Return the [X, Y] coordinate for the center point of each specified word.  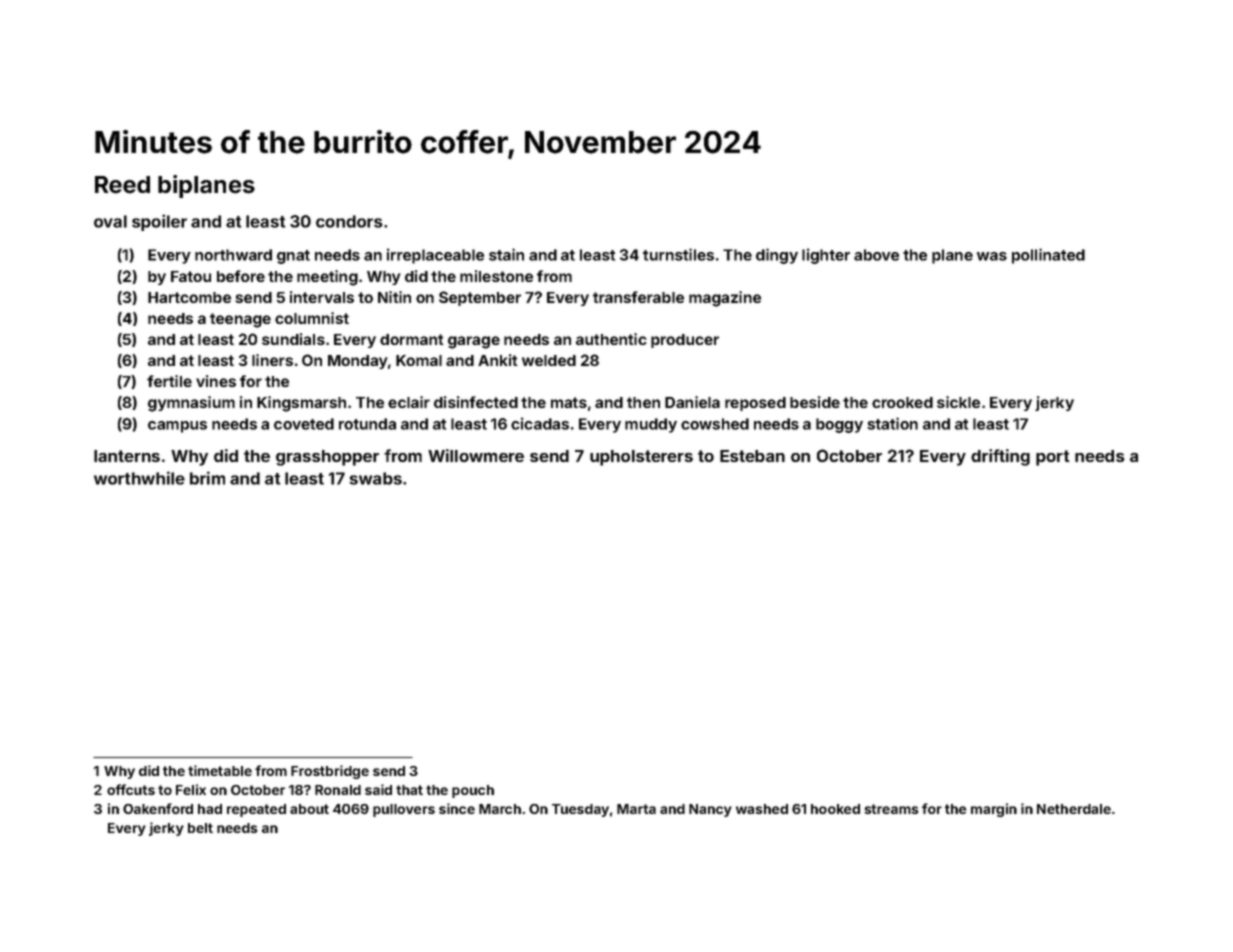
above [876, 255]
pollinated [1048, 256]
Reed [122, 185]
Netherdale [1074, 809]
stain [506, 254]
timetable [220, 770]
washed [762, 809]
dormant [412, 339]
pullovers [404, 810]
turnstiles [678, 254]
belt [200, 828]
